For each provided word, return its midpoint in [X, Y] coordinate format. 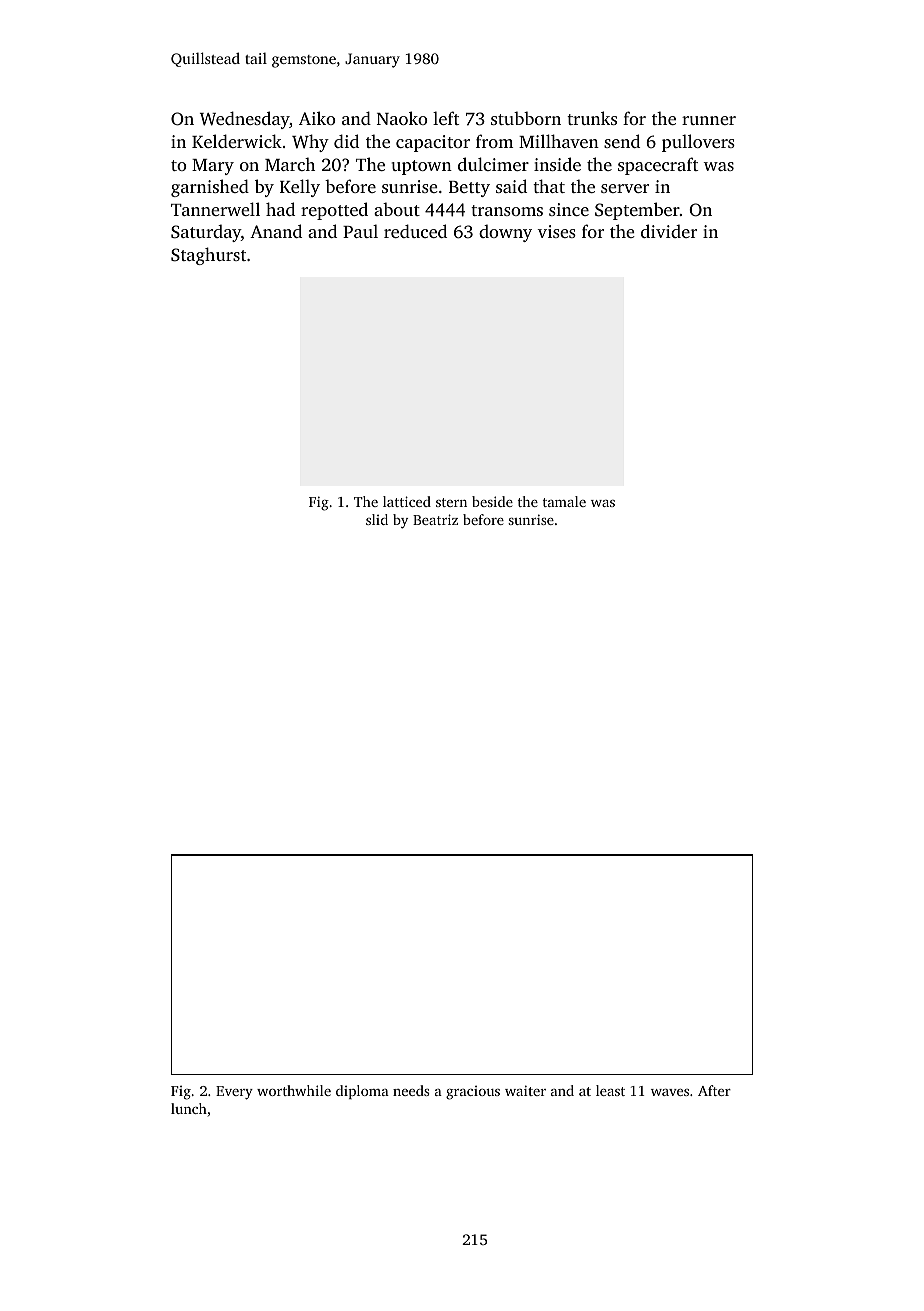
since [569, 209]
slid [377, 519]
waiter [525, 1090]
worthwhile [294, 1090]
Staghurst [208, 256]
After [714, 1090]
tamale [564, 501]
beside [492, 501]
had [280, 209]
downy [505, 233]
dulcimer [493, 164]
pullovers [698, 143]
